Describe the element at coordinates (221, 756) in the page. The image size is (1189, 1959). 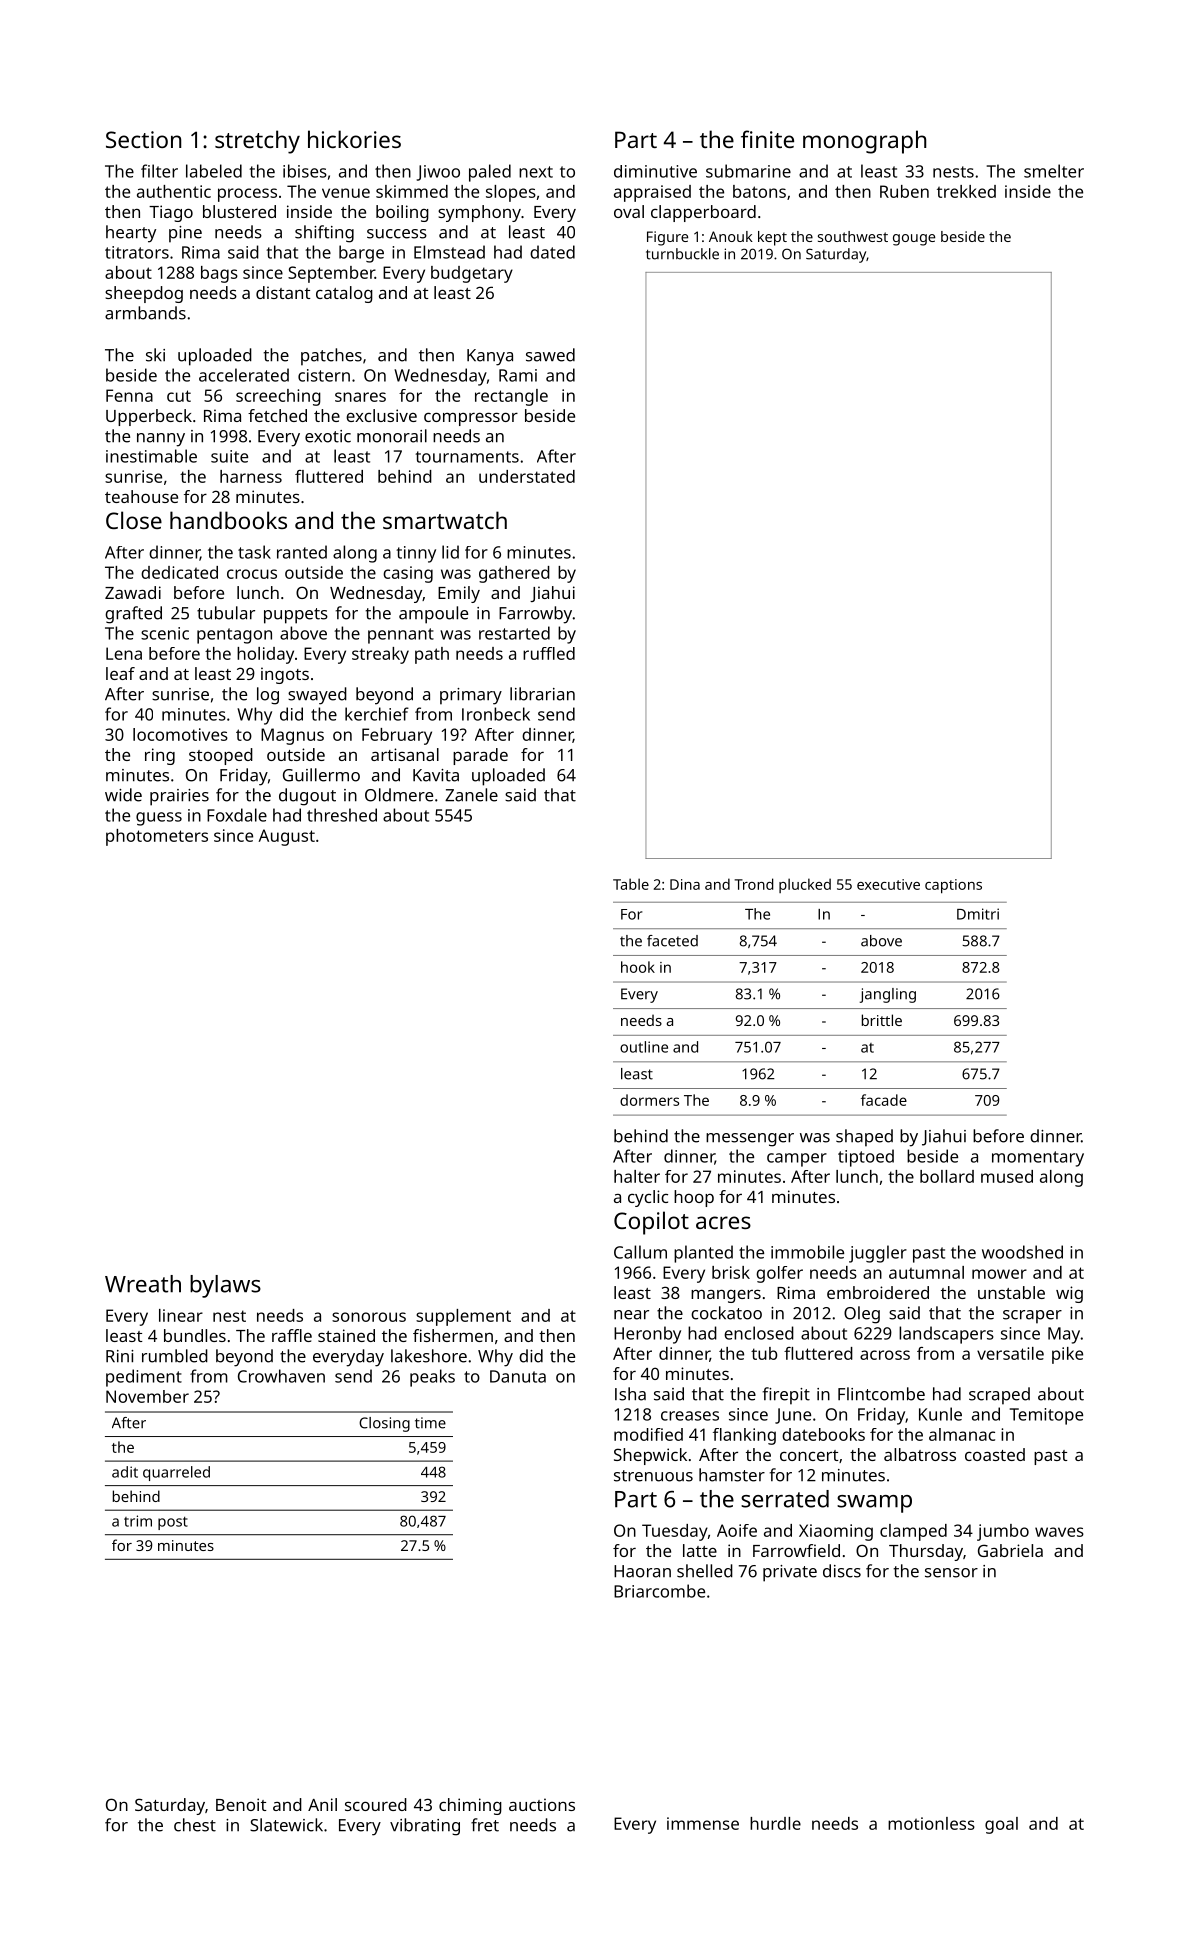
I see `stooped` at that location.
